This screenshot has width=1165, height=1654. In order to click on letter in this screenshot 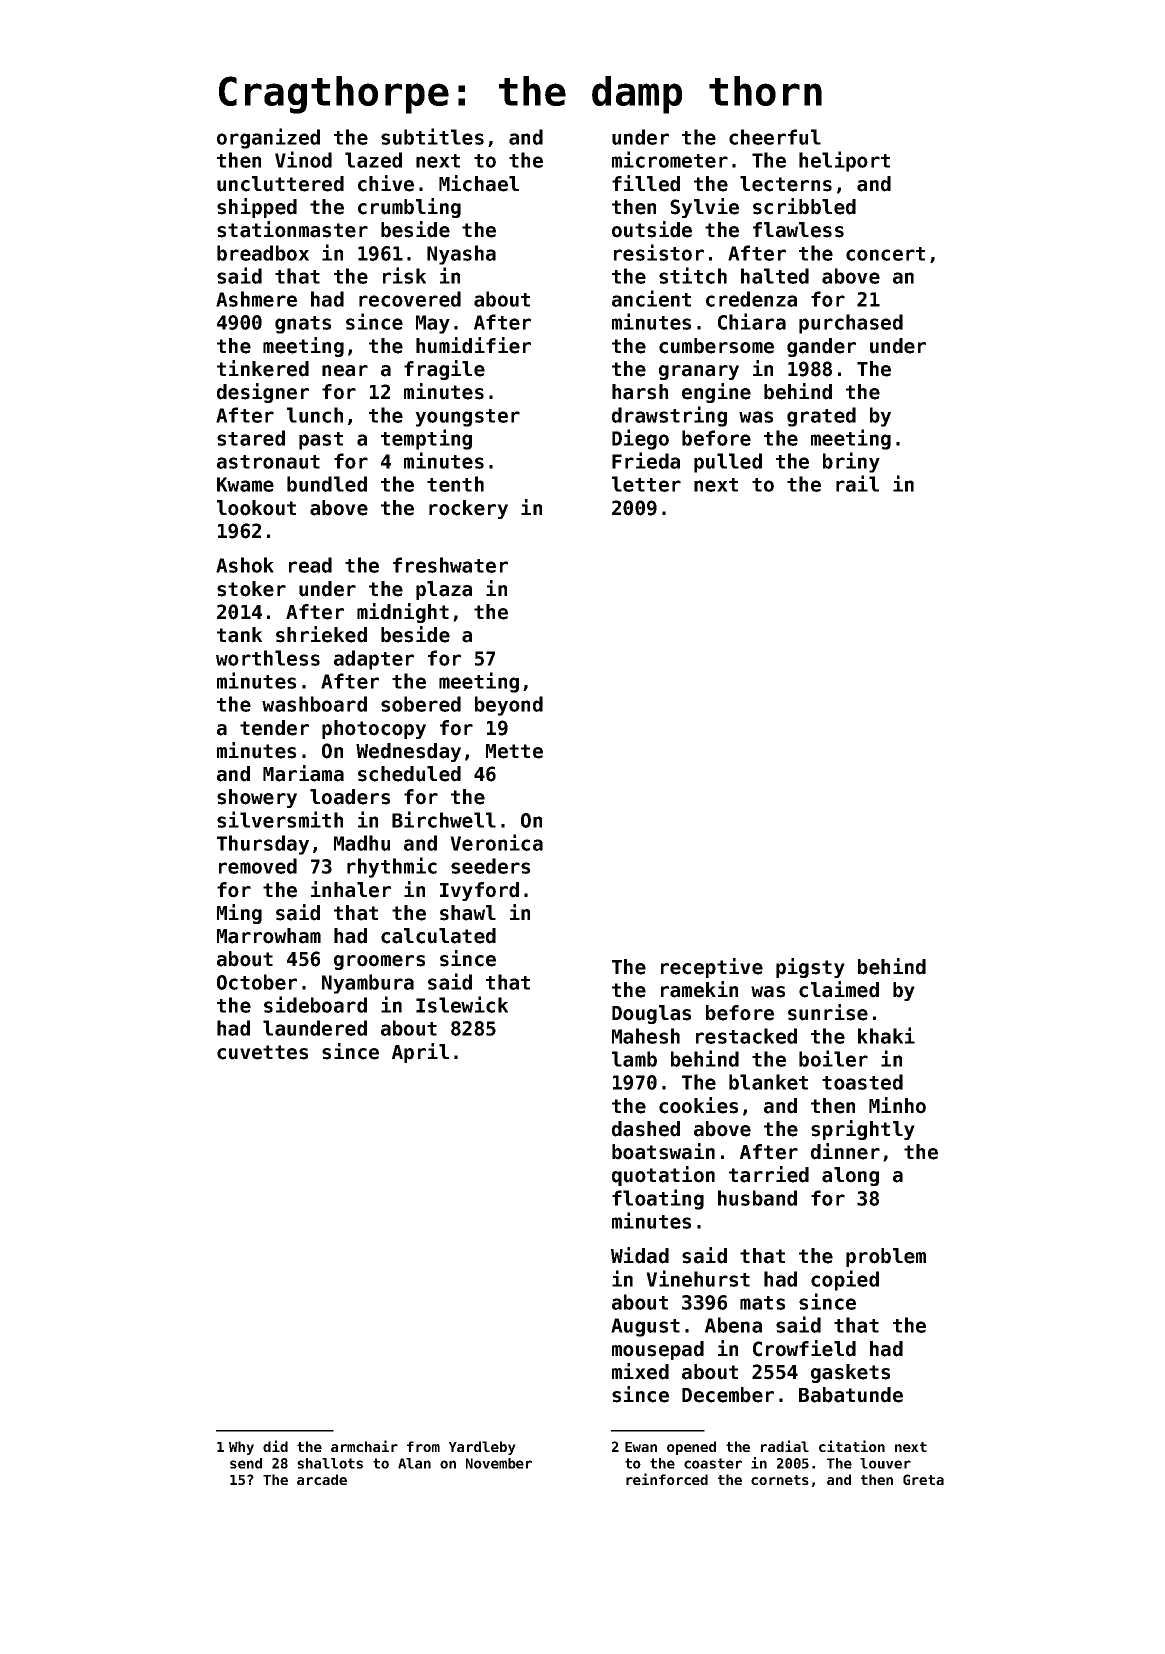, I will do `click(646, 484)`.
